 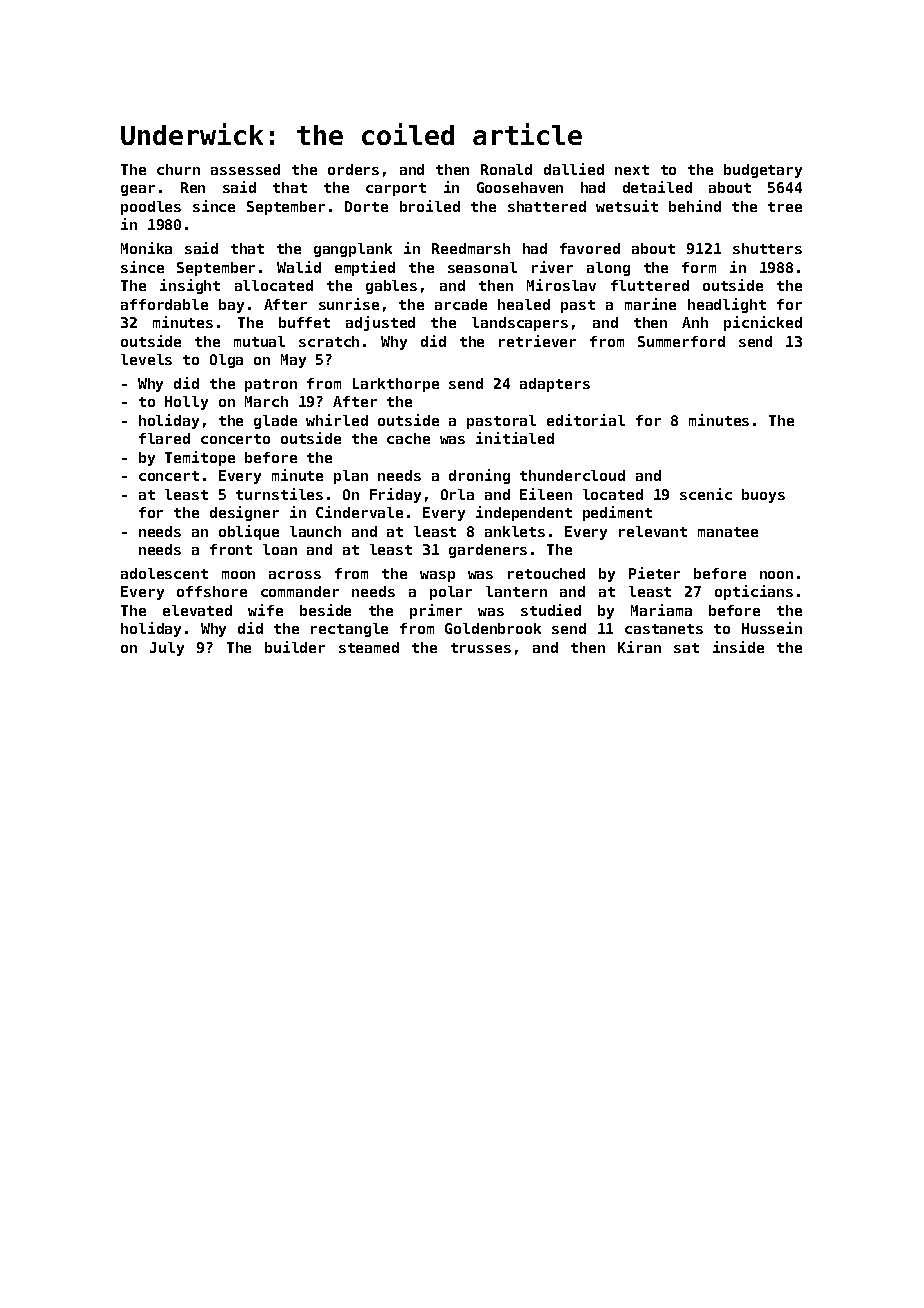 I want to click on headlight, so click(x=727, y=305).
